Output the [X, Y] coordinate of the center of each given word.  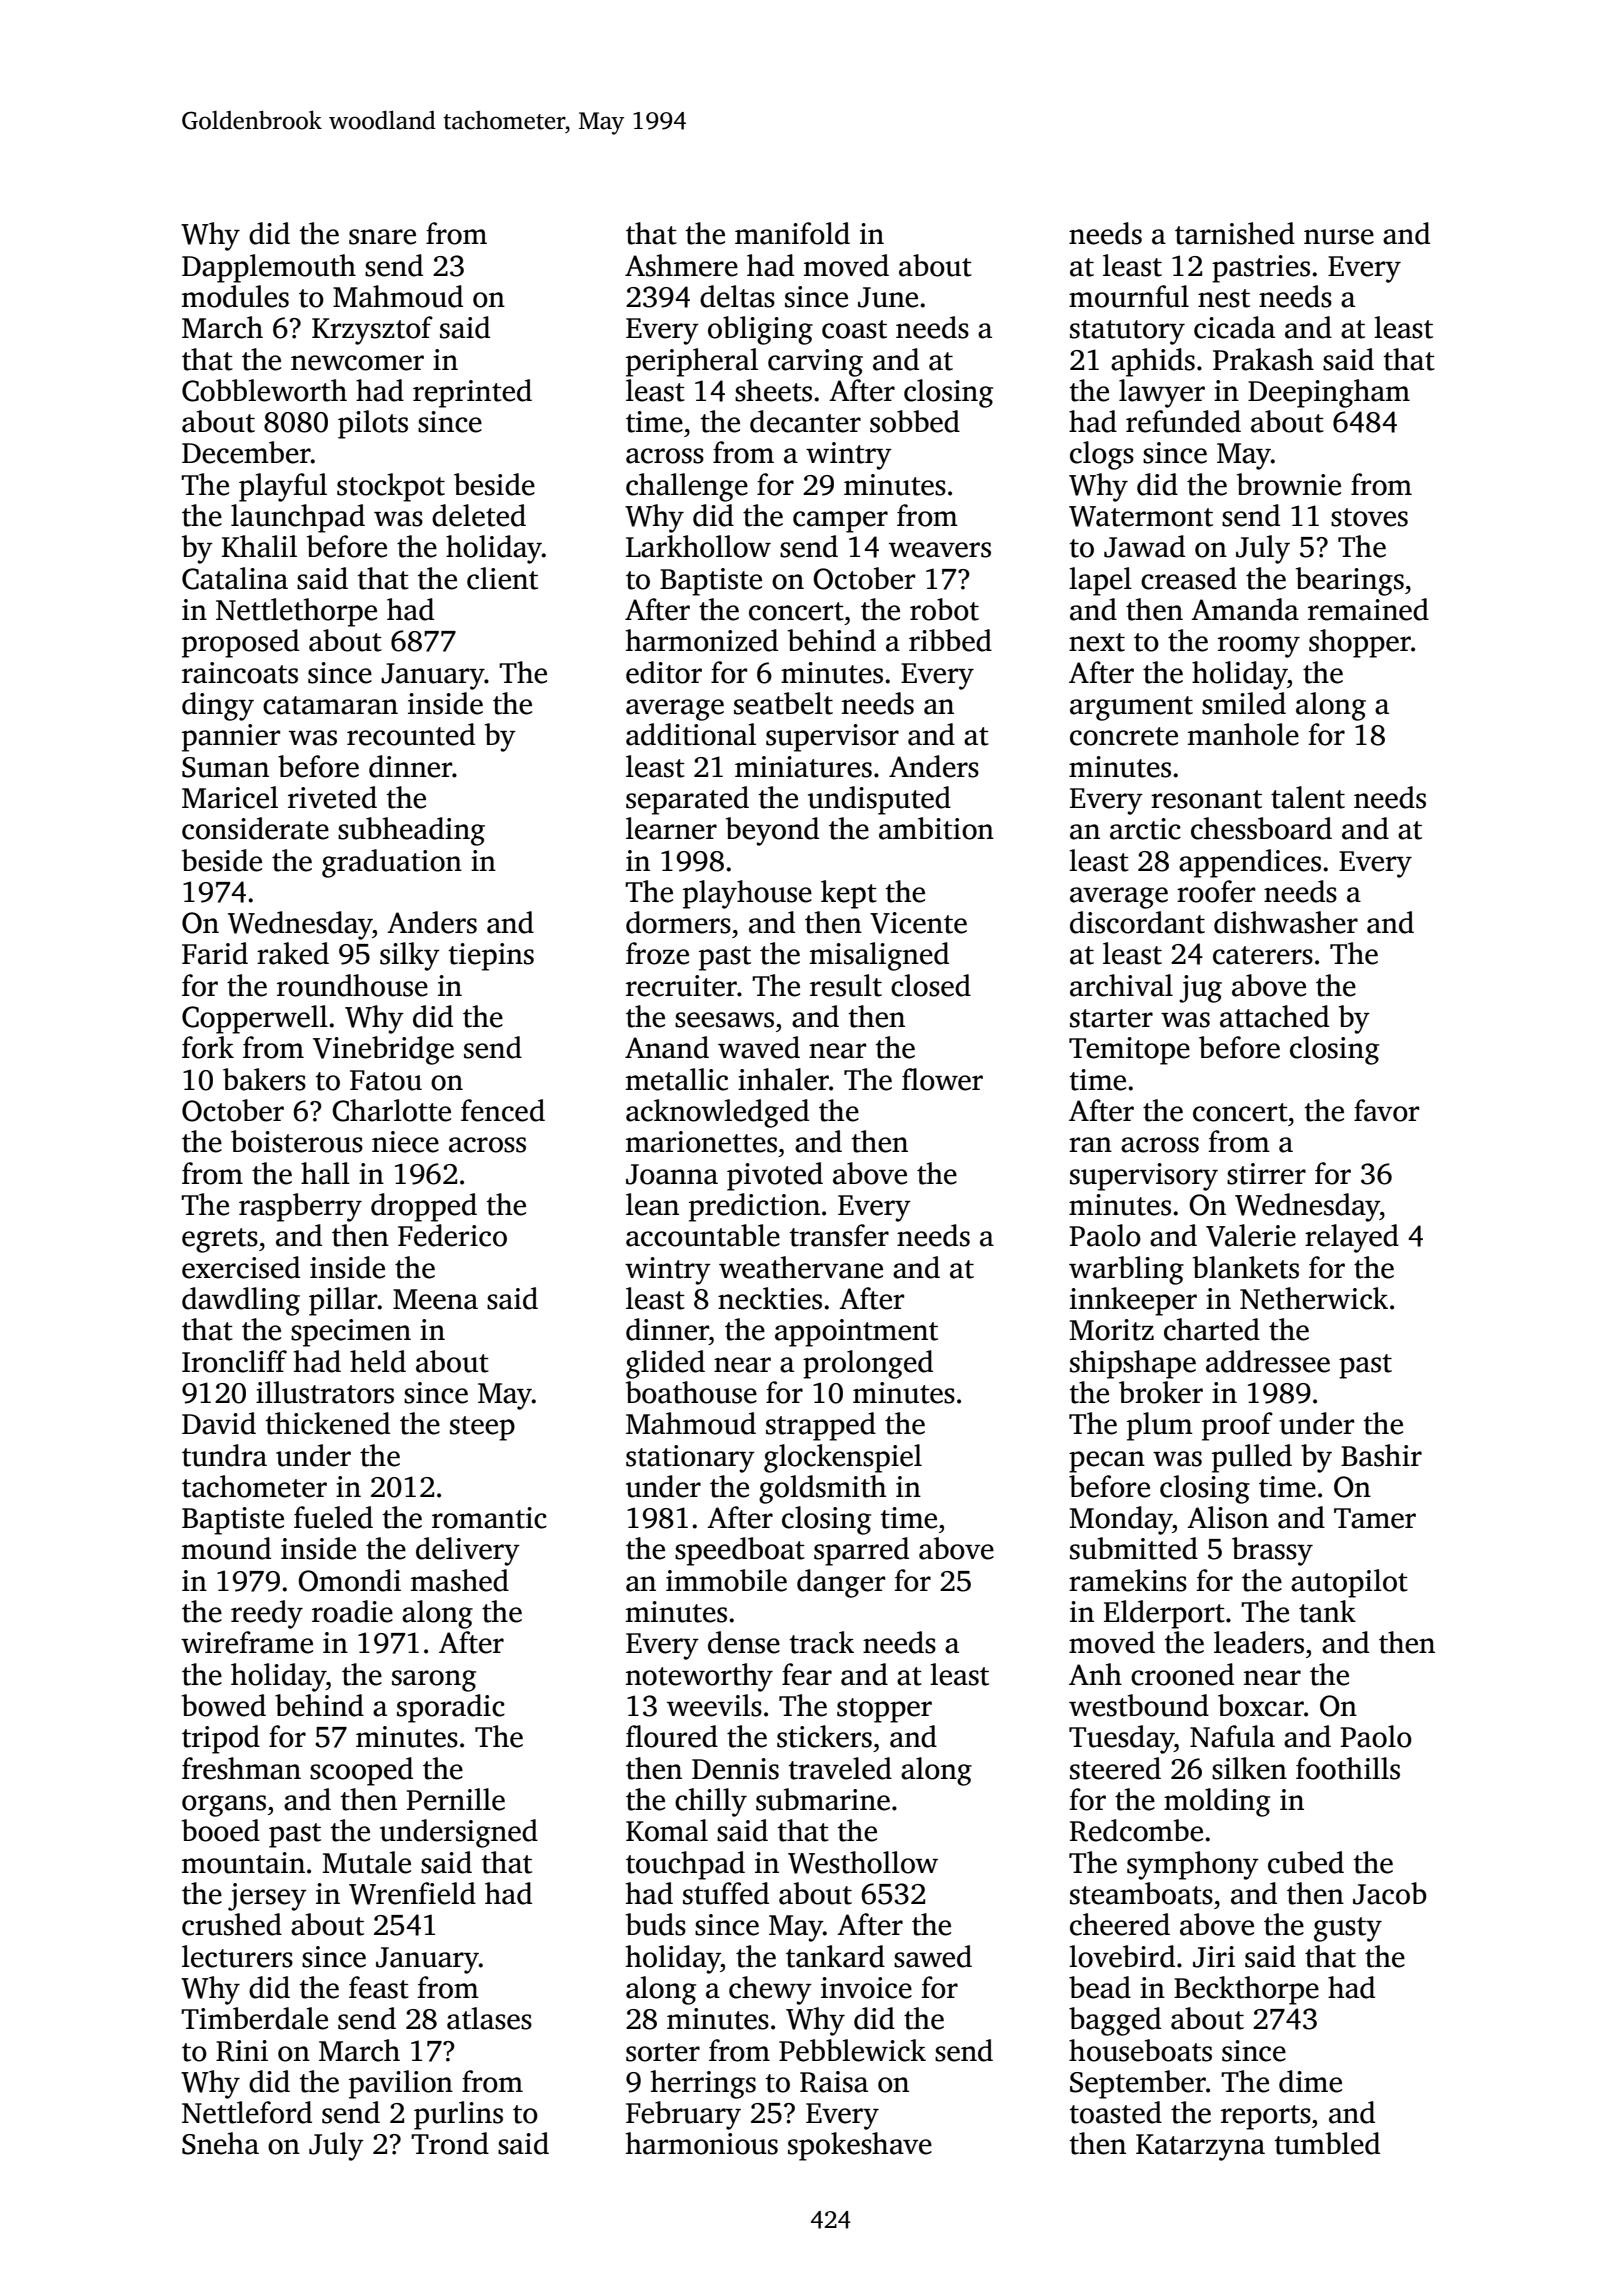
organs [224, 1806]
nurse [1339, 237]
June [888, 297]
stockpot [391, 487]
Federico [452, 1235]
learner [671, 828]
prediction [754, 1207]
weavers [940, 550]
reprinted [472, 393]
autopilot [1349, 1583]
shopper [1360, 643]
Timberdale [254, 2018]
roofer [1216, 891]
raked [293, 953]
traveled [840, 1768]
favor [1386, 1110]
